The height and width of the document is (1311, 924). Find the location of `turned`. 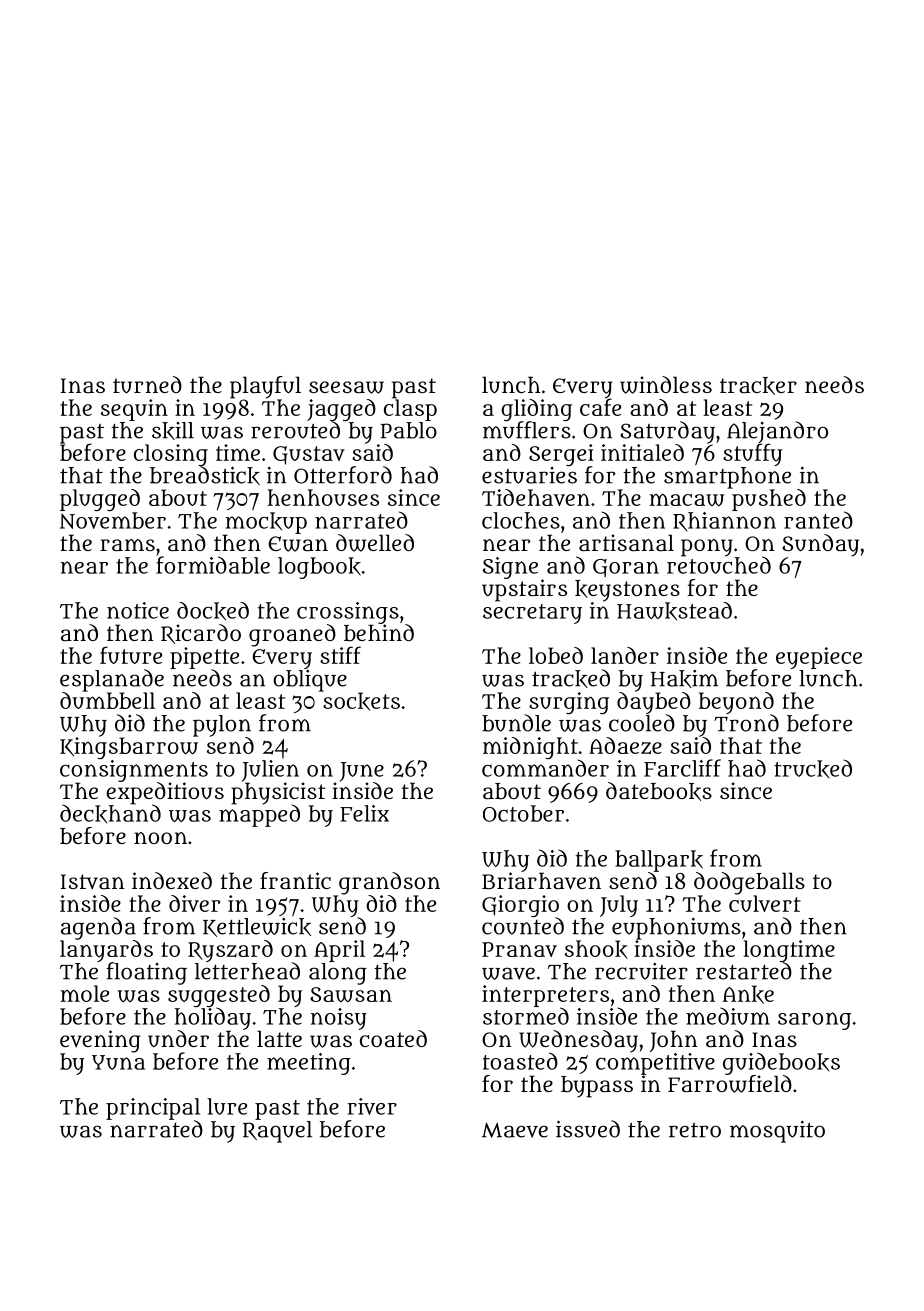

turned is located at coordinates (147, 385).
